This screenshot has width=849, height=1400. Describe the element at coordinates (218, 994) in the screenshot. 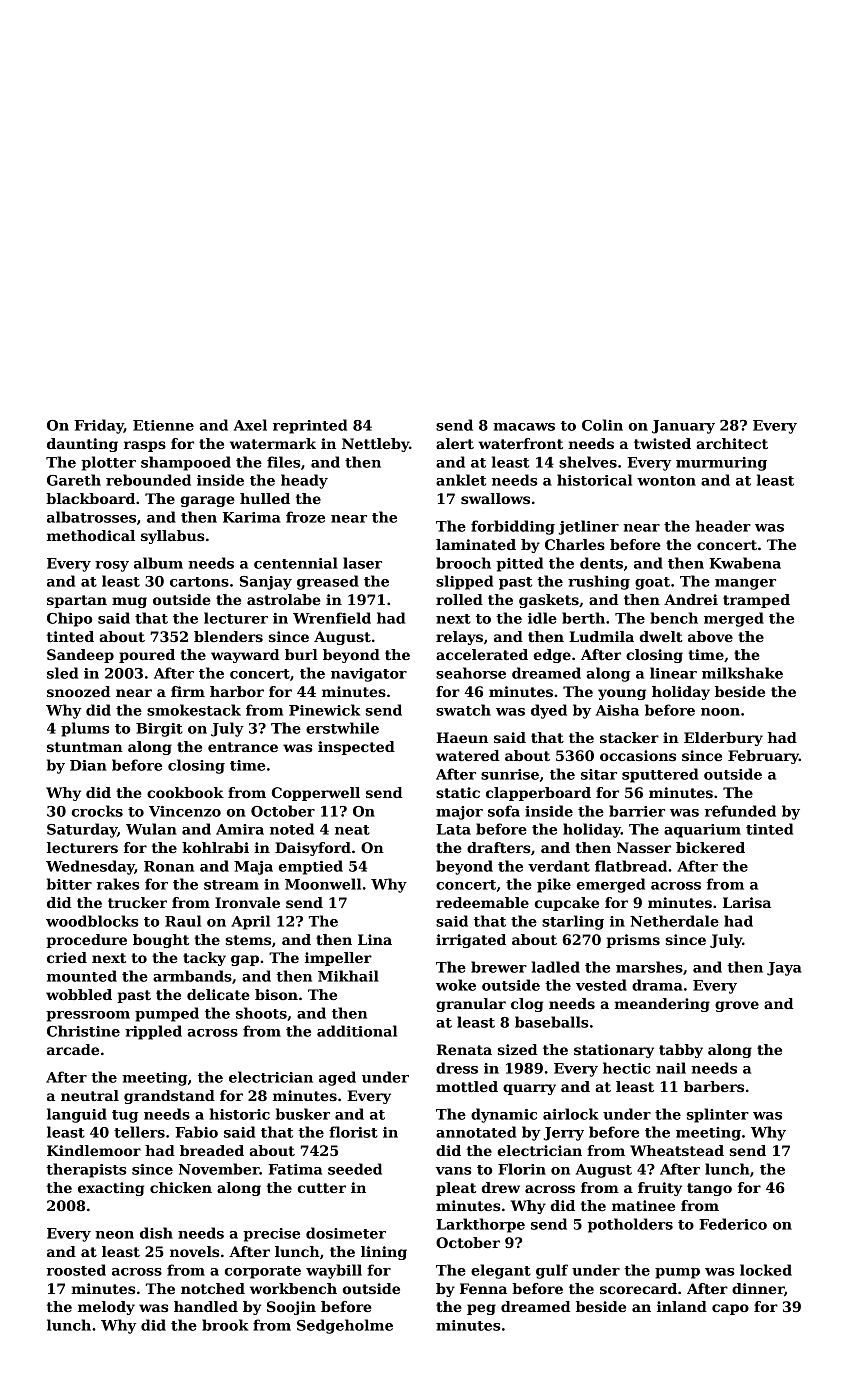

I see `delicate` at that location.
